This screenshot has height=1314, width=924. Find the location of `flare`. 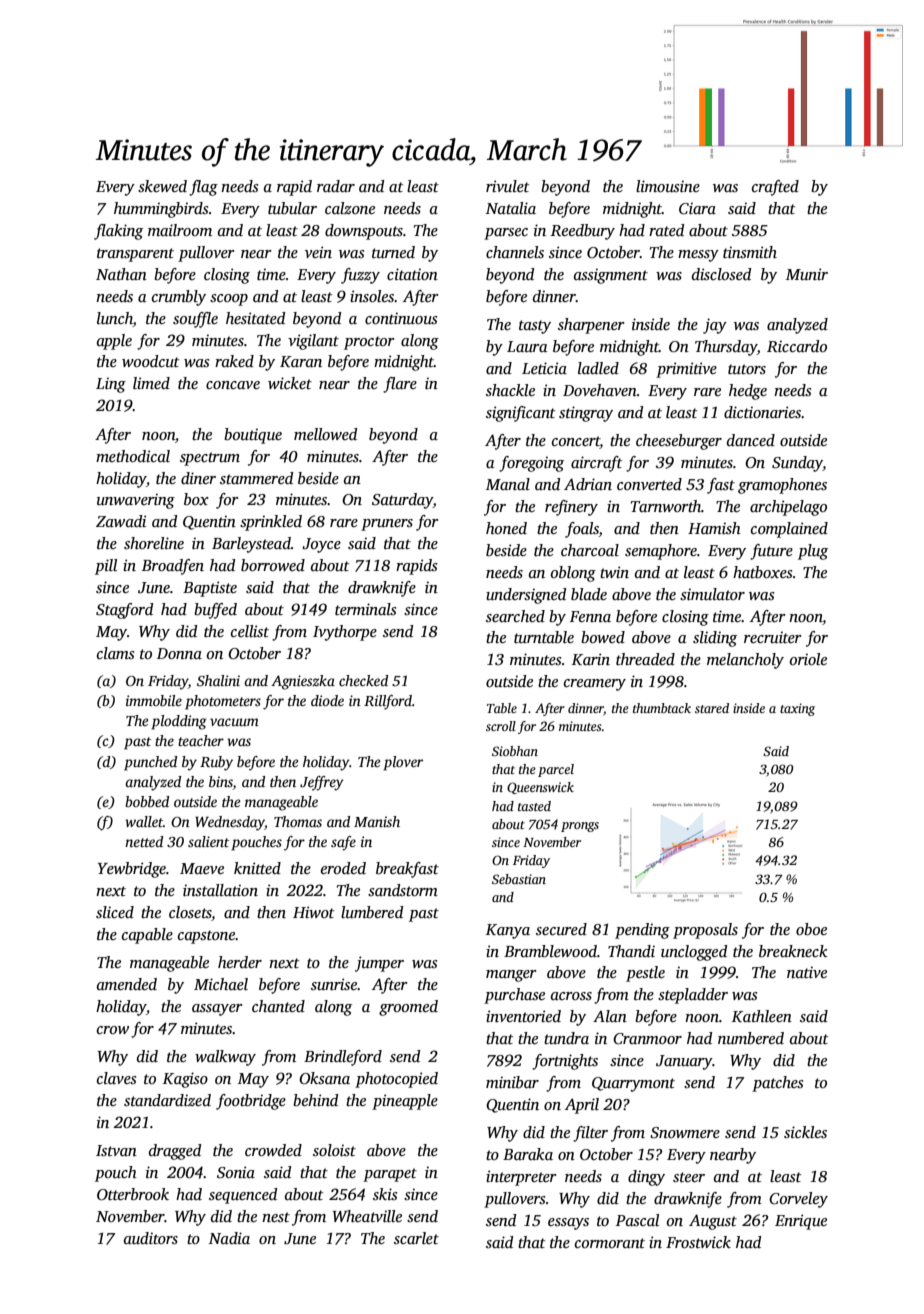

flare is located at coordinates (400, 385).
